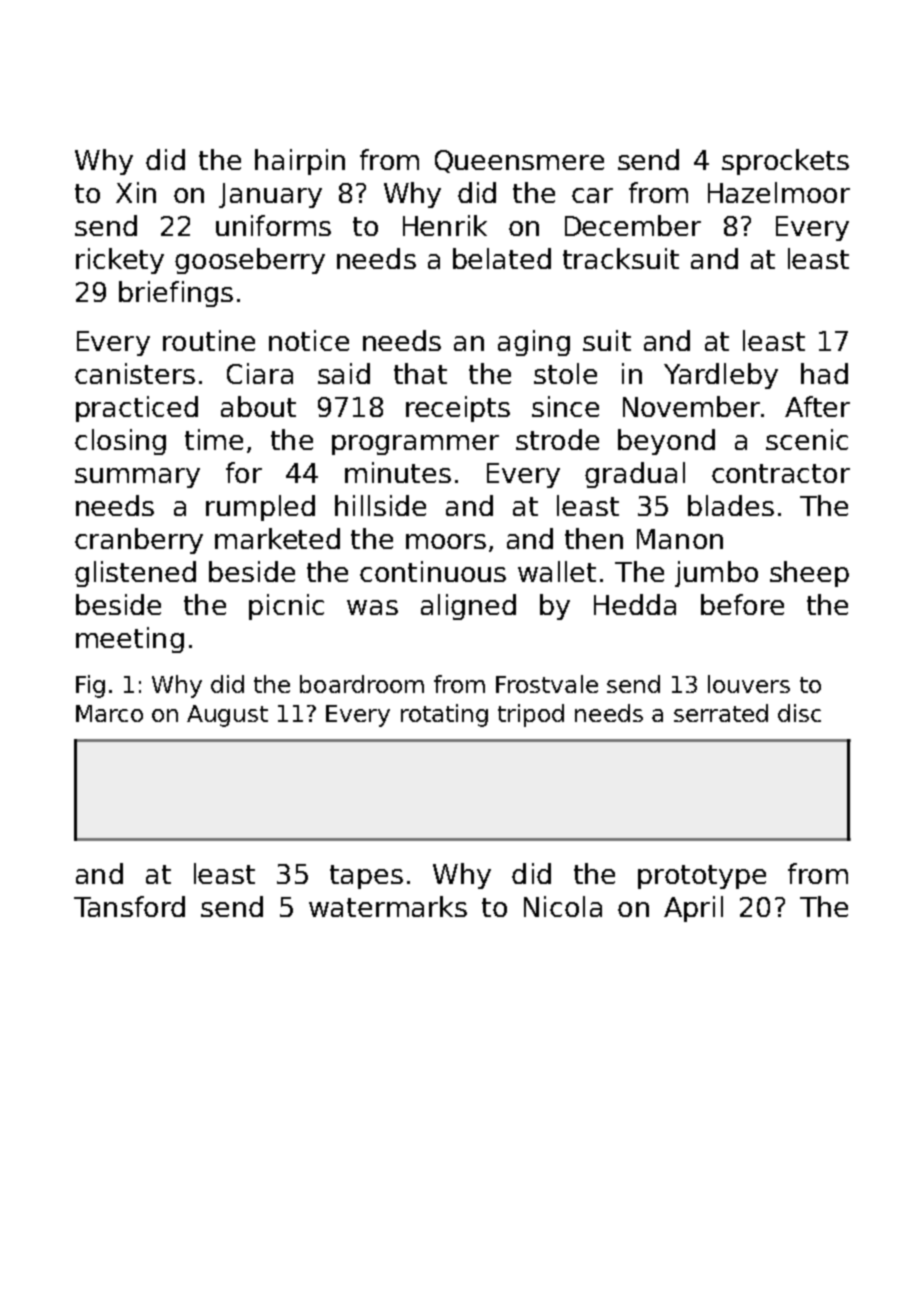  What do you see at coordinates (136, 192) in the screenshot?
I see `Xin` at bounding box center [136, 192].
